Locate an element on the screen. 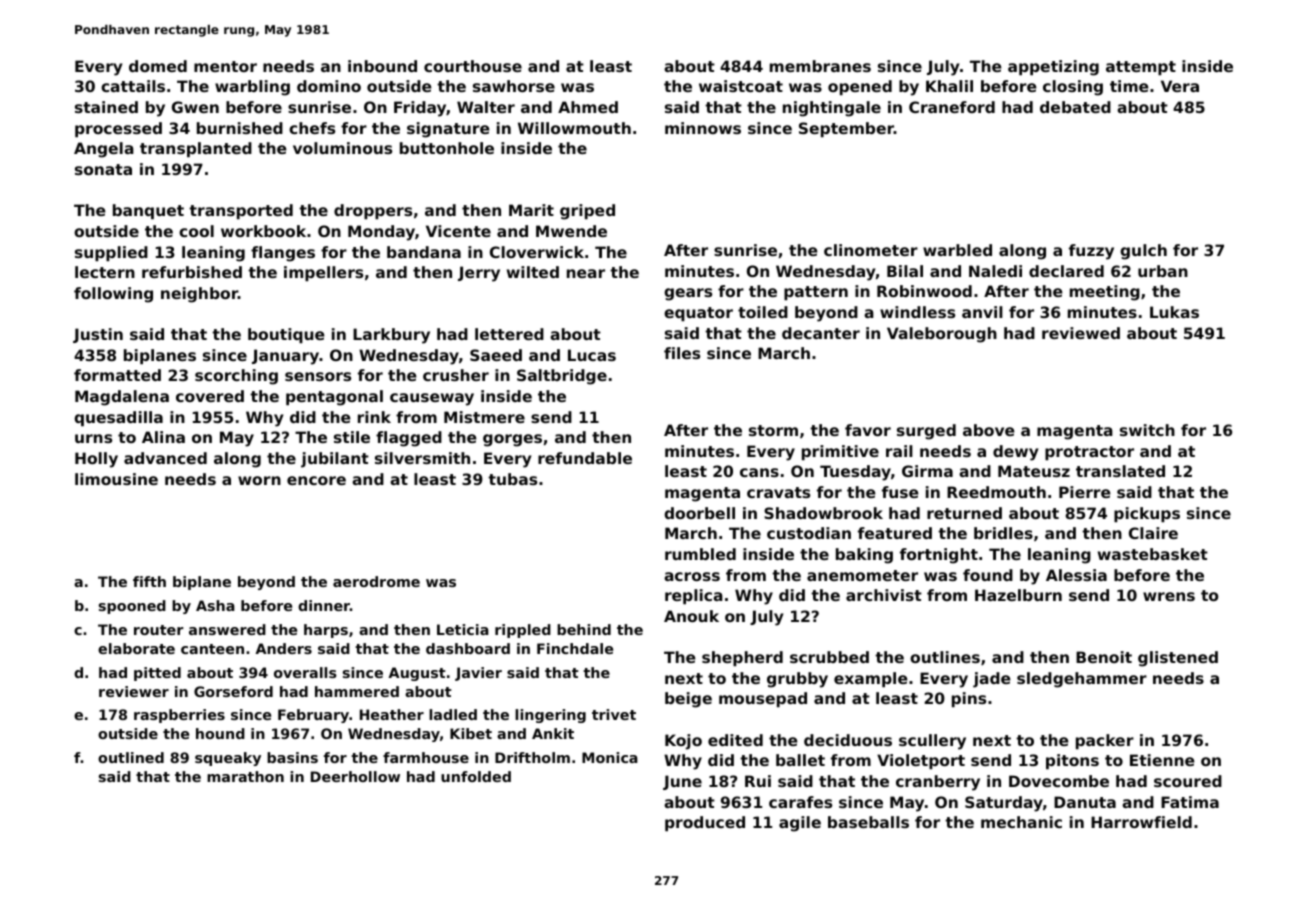 This screenshot has height=924, width=1308. minnows is located at coordinates (703, 128).
